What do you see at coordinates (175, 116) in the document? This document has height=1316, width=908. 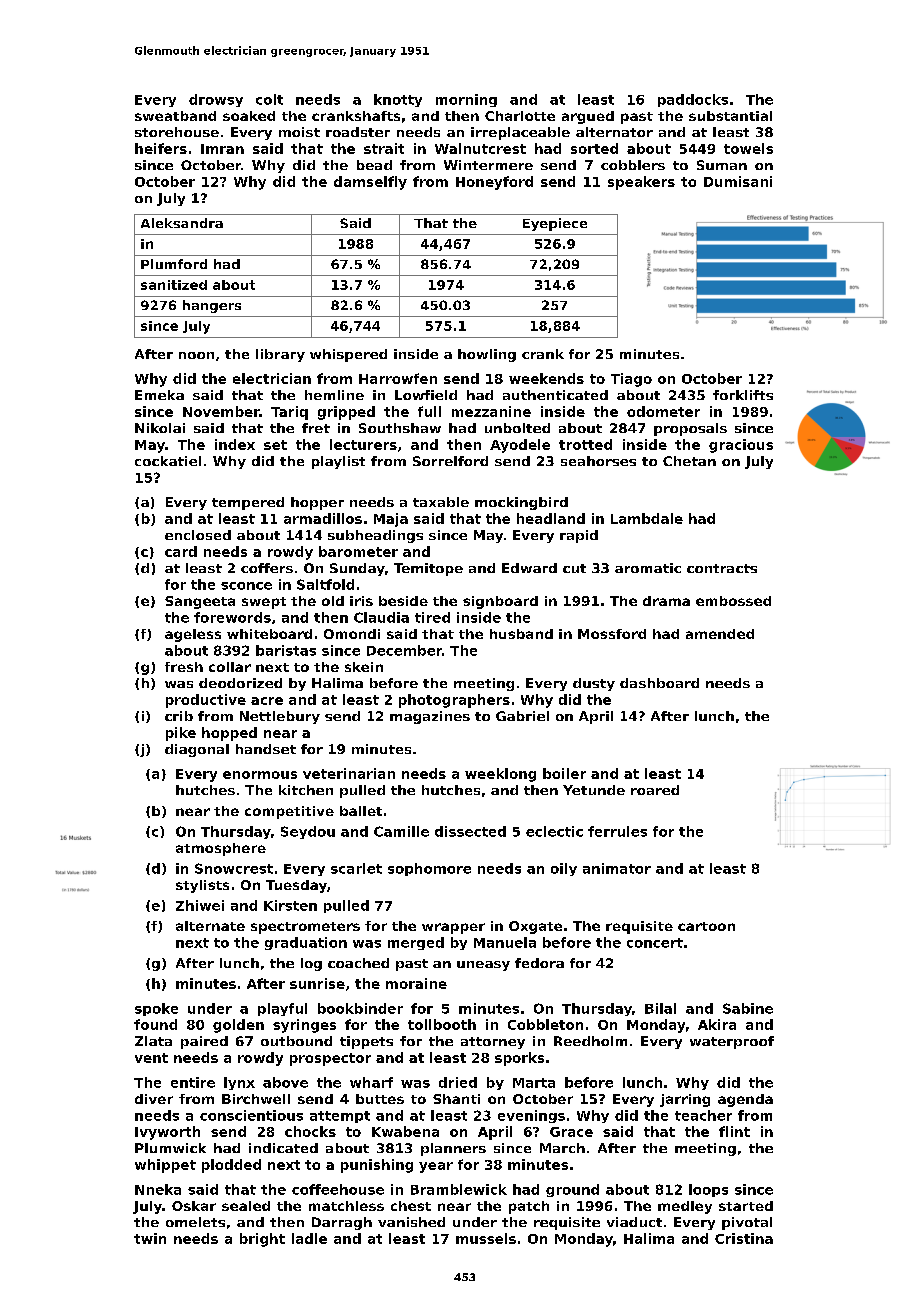 I see `sweatband` at bounding box center [175, 116].
